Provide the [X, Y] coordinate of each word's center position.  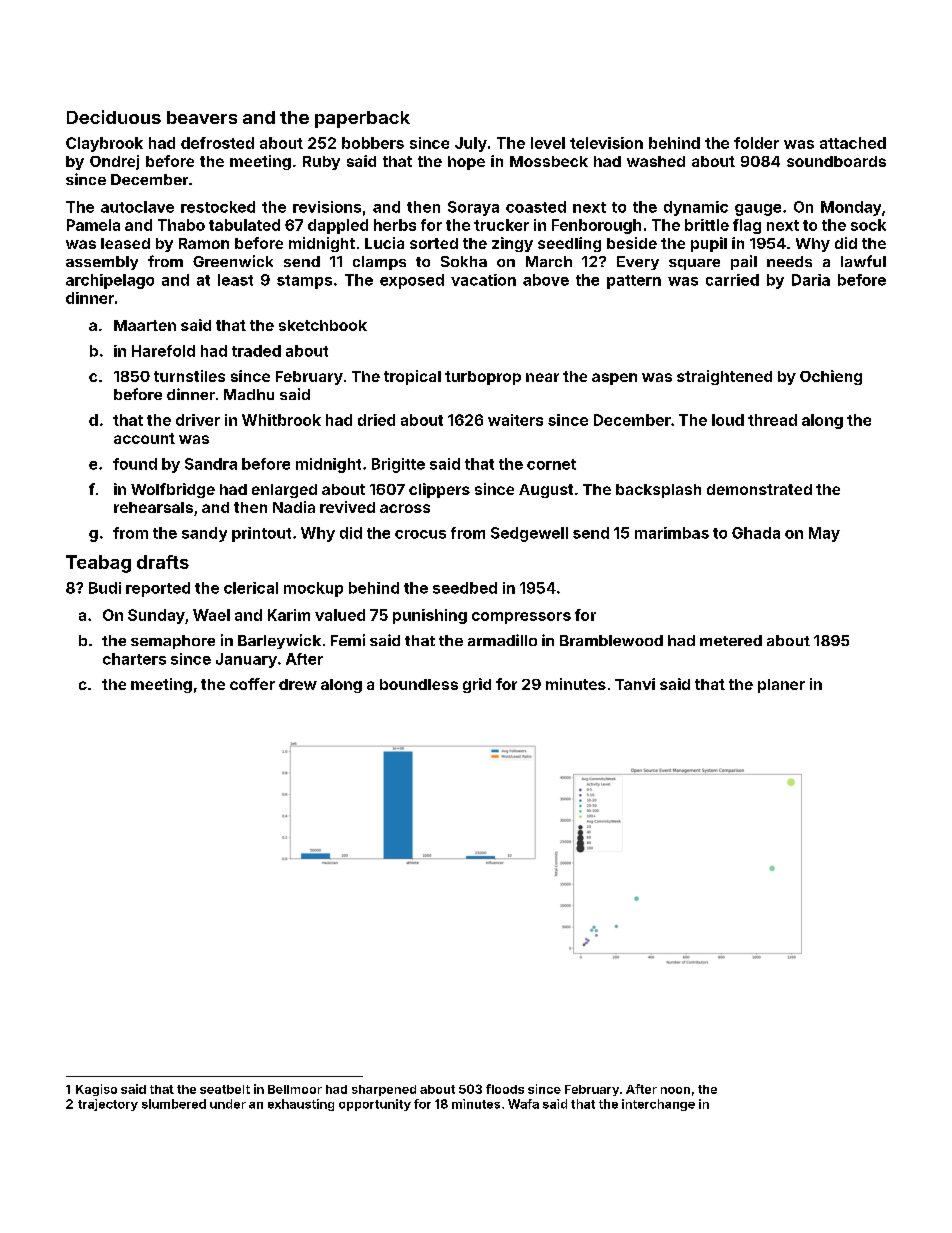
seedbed [465, 588]
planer [781, 686]
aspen [614, 379]
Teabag [98, 564]
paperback [362, 119]
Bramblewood [611, 640]
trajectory [108, 1105]
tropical [412, 377]
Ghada [756, 533]
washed [656, 161]
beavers [202, 117]
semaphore [173, 642]
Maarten [145, 325]
